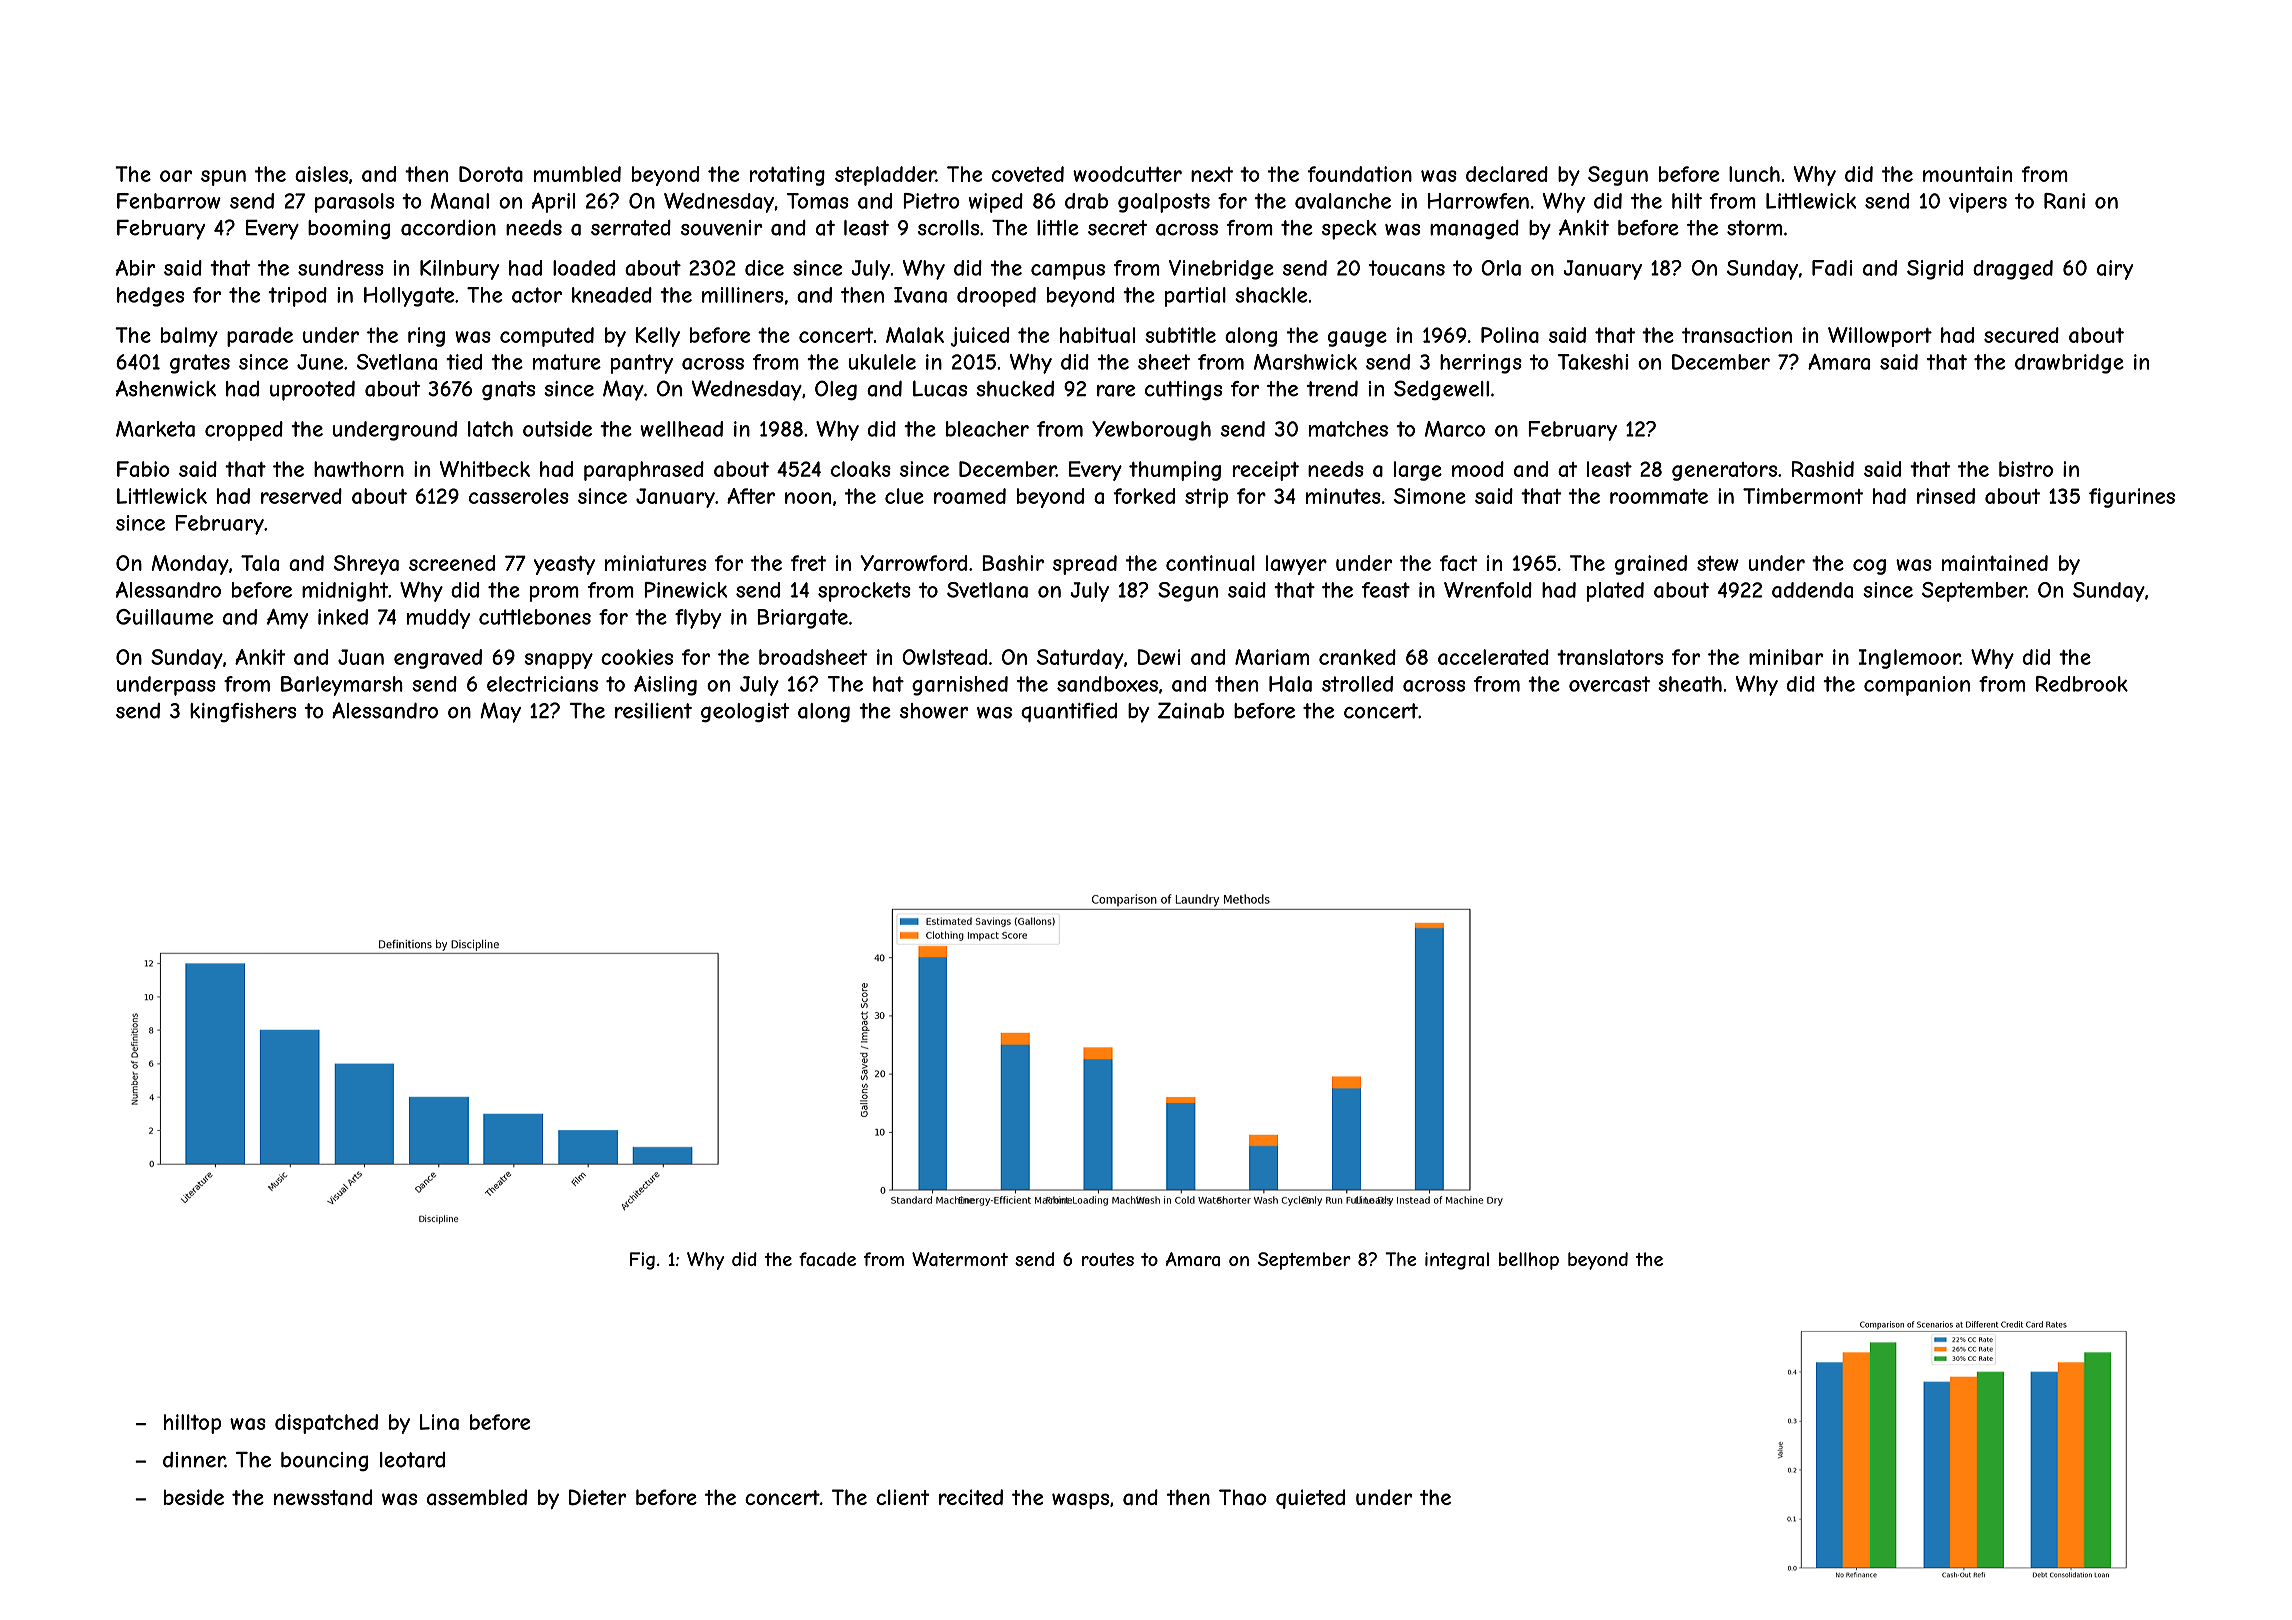 The width and height of the page is (2292, 1620). Describe the element at coordinates (1343, 496) in the page. I see `minutes` at that location.
